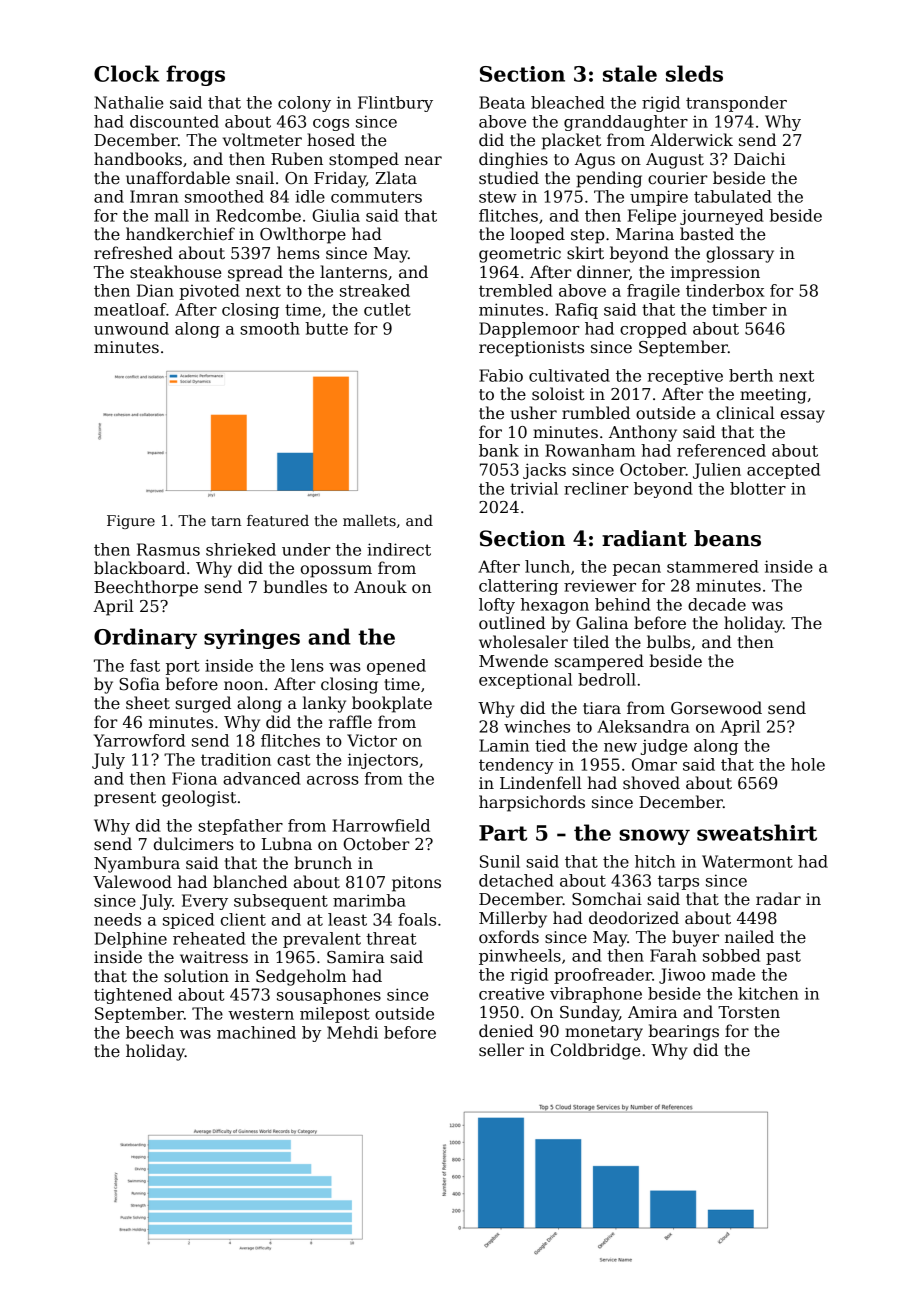 Image resolution: width=924 pixels, height=1314 pixels. What do you see at coordinates (512, 623) in the screenshot?
I see `outlined` at bounding box center [512, 623].
